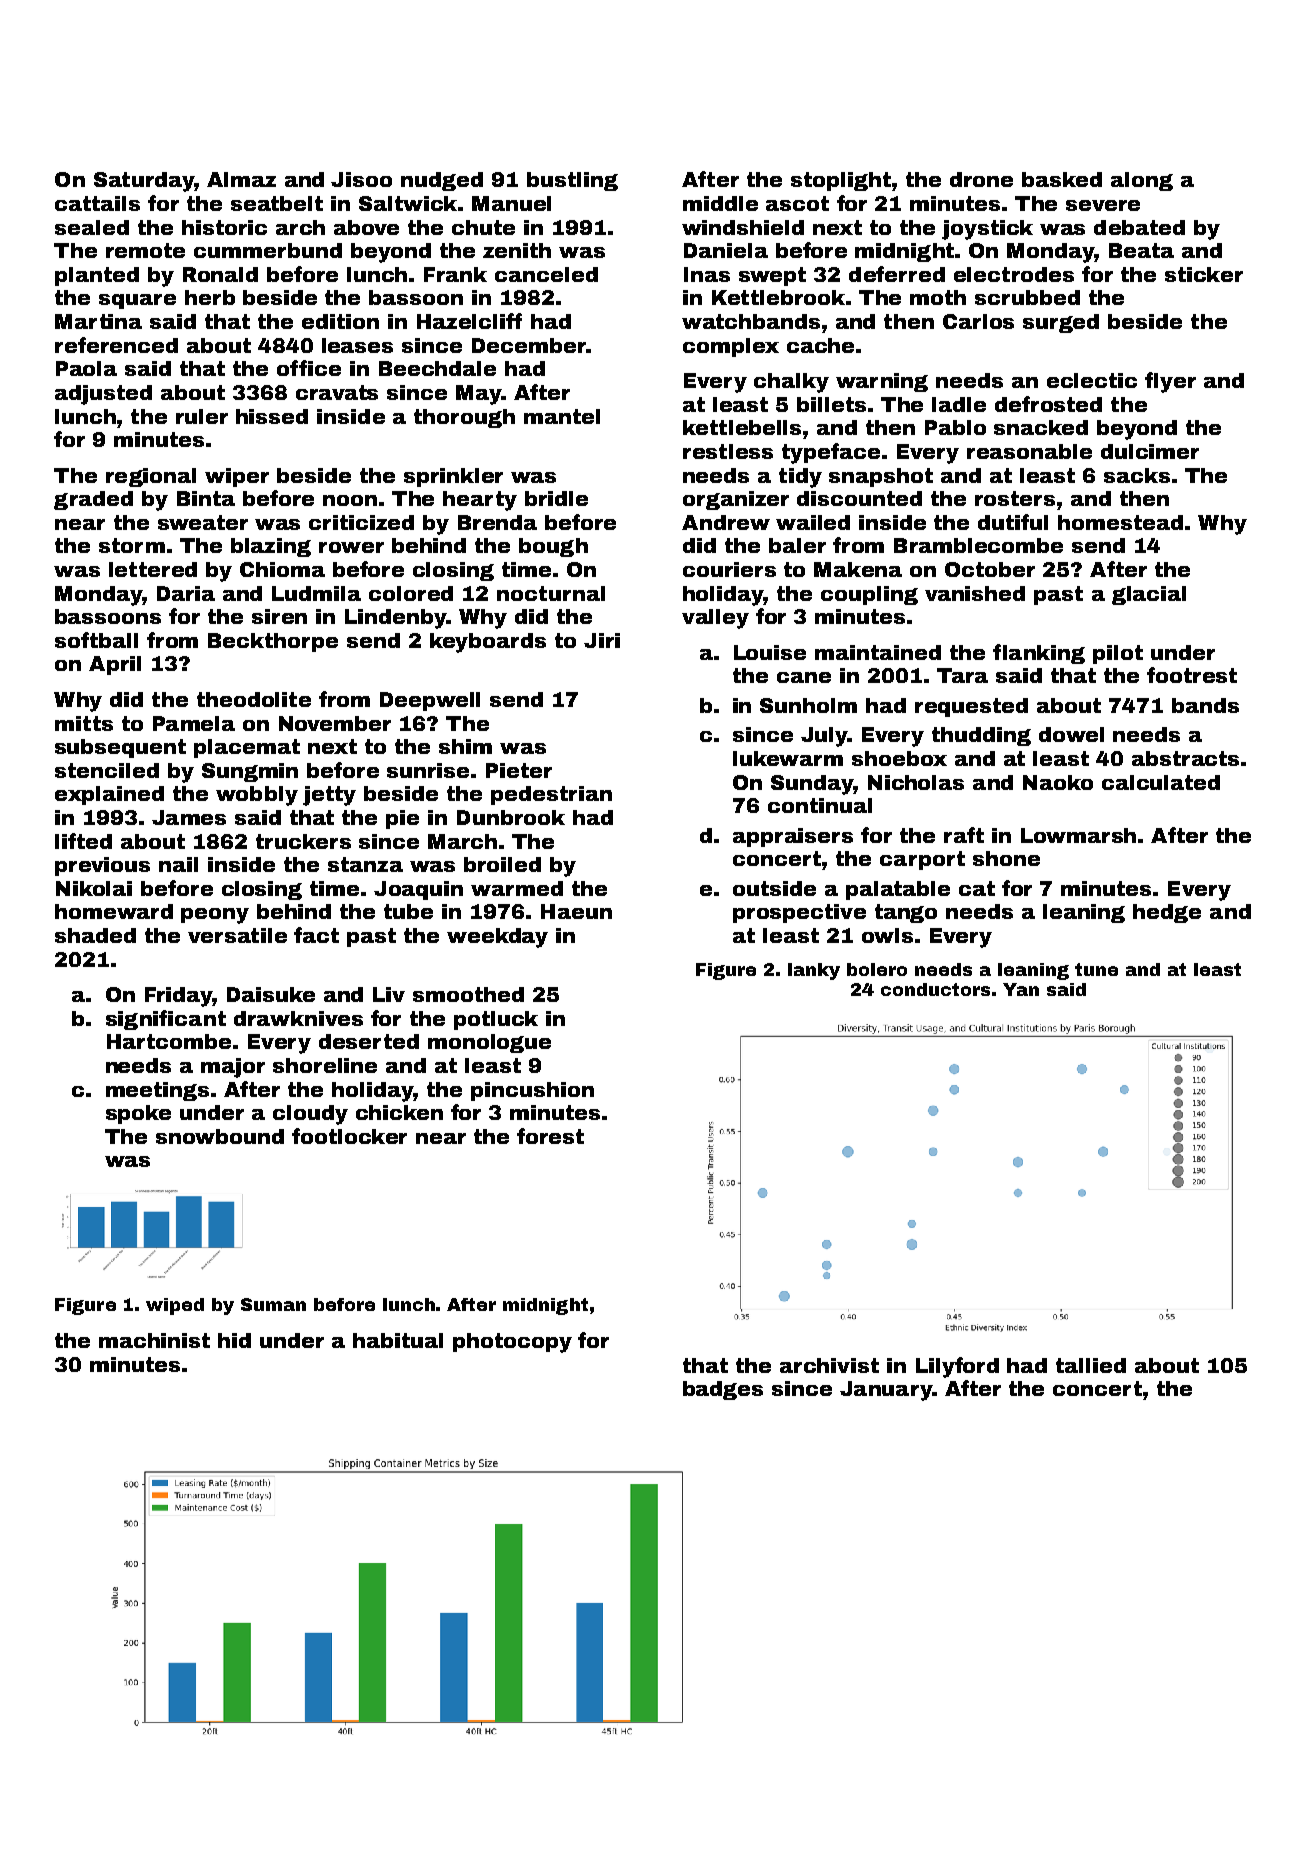 Image resolution: width=1309 pixels, height=1852 pixels. What do you see at coordinates (303, 841) in the screenshot?
I see `truckers` at bounding box center [303, 841].
